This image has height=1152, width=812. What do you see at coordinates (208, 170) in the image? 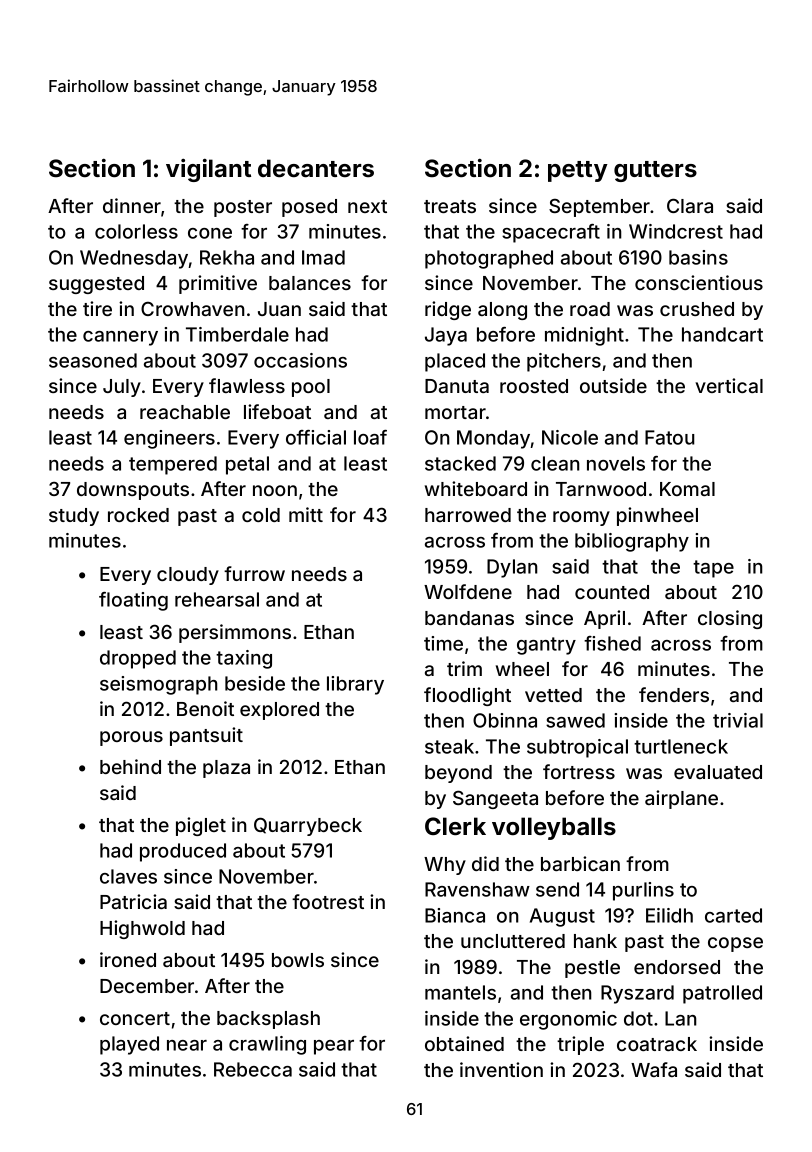
I see `vigilant` at bounding box center [208, 170].
